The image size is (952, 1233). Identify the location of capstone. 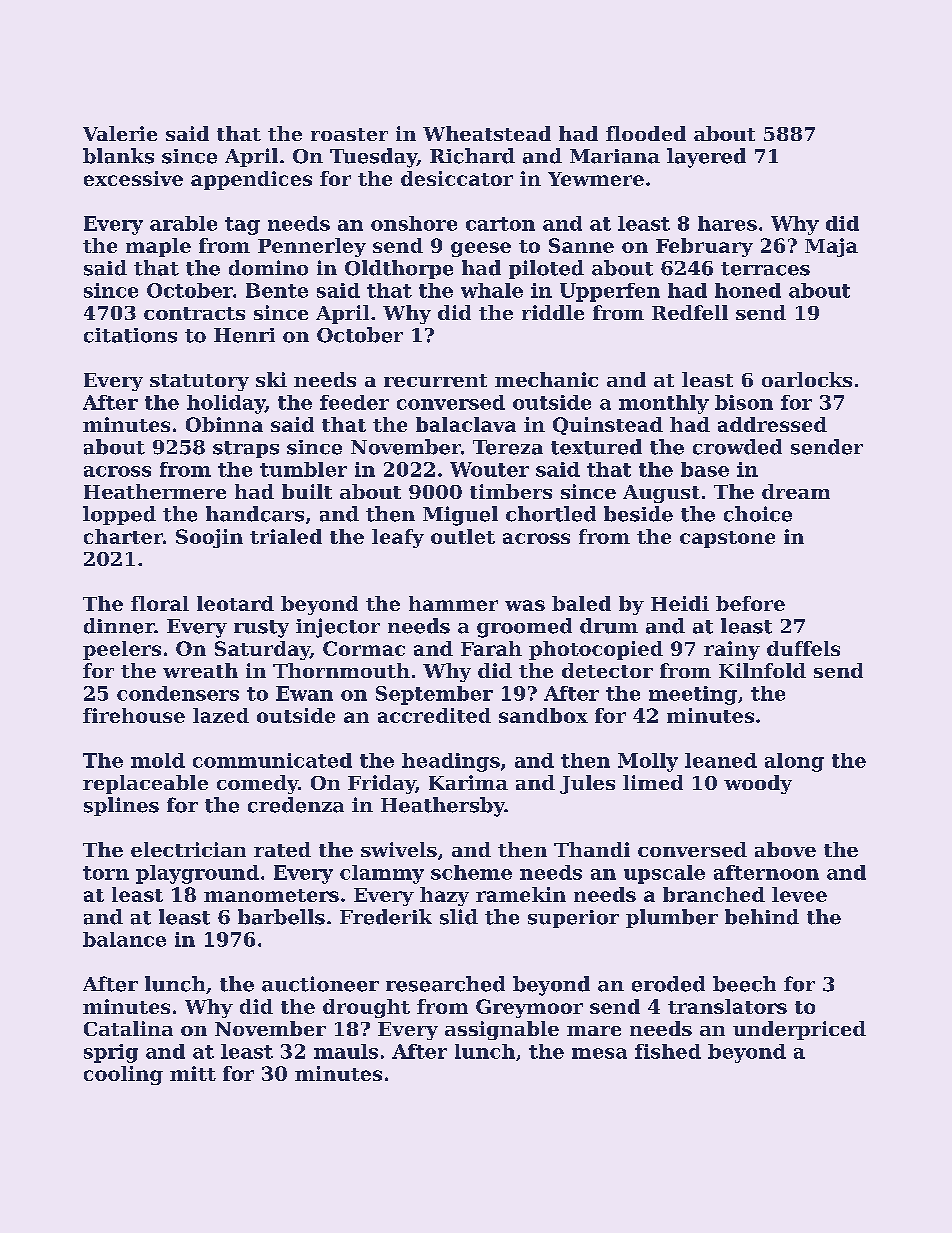
(727, 539).
